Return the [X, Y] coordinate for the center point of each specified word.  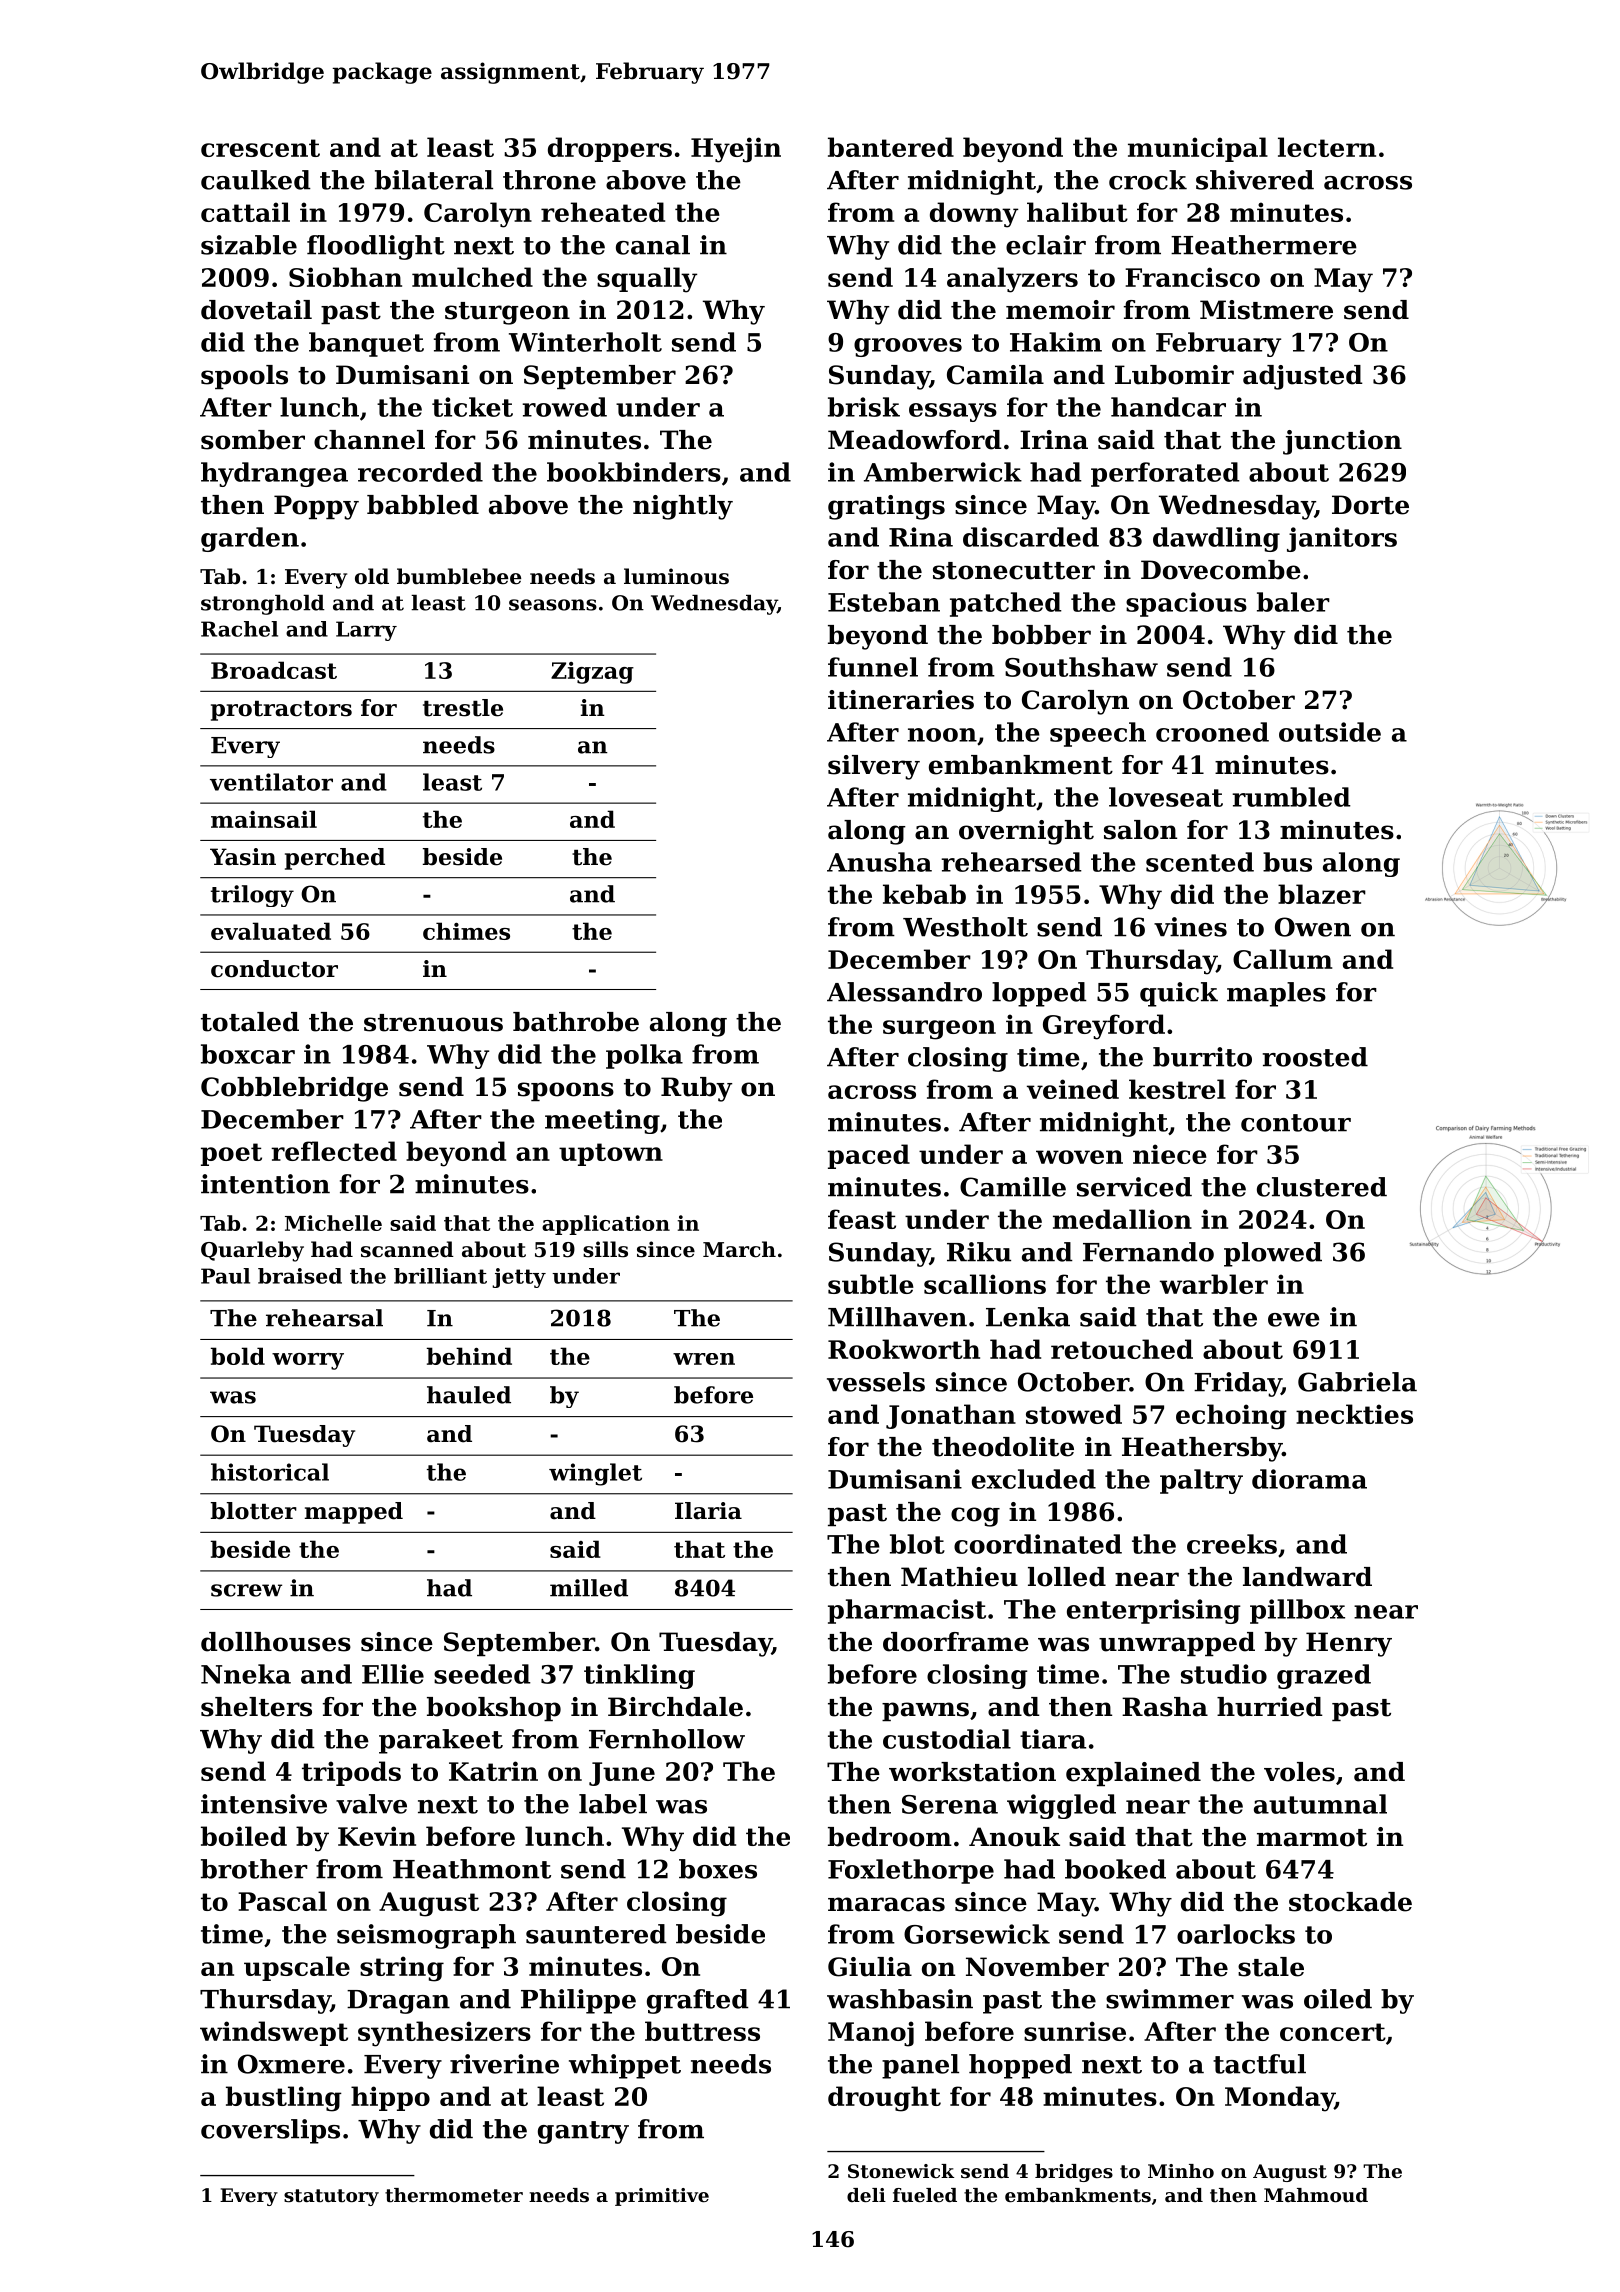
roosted [1315, 1057]
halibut [1077, 212]
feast [862, 1219]
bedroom [890, 1837]
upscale [297, 1968]
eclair [1046, 245]
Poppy [316, 507]
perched [335, 859]
